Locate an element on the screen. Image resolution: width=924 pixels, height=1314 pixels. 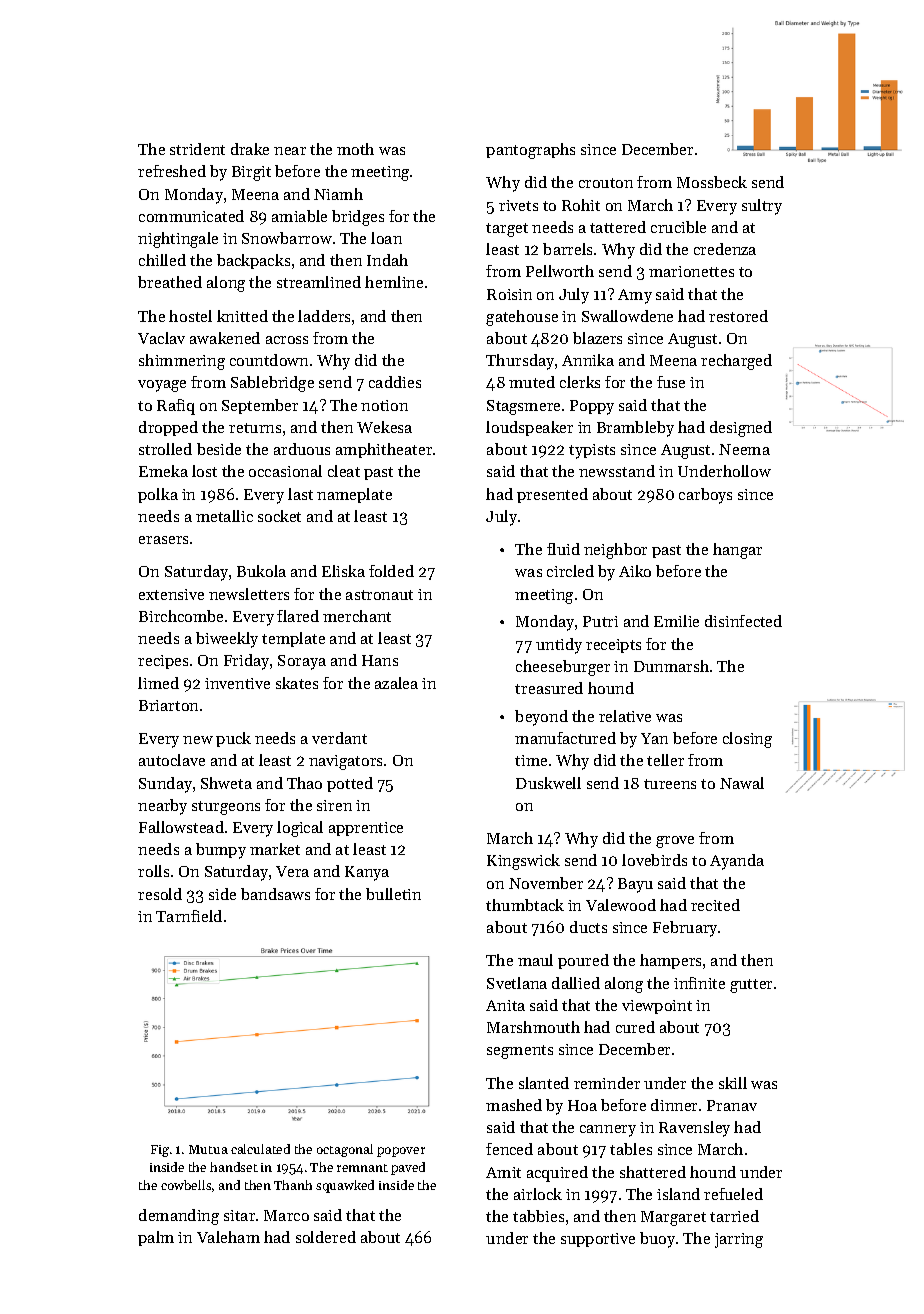
pantographs is located at coordinates (530, 151).
